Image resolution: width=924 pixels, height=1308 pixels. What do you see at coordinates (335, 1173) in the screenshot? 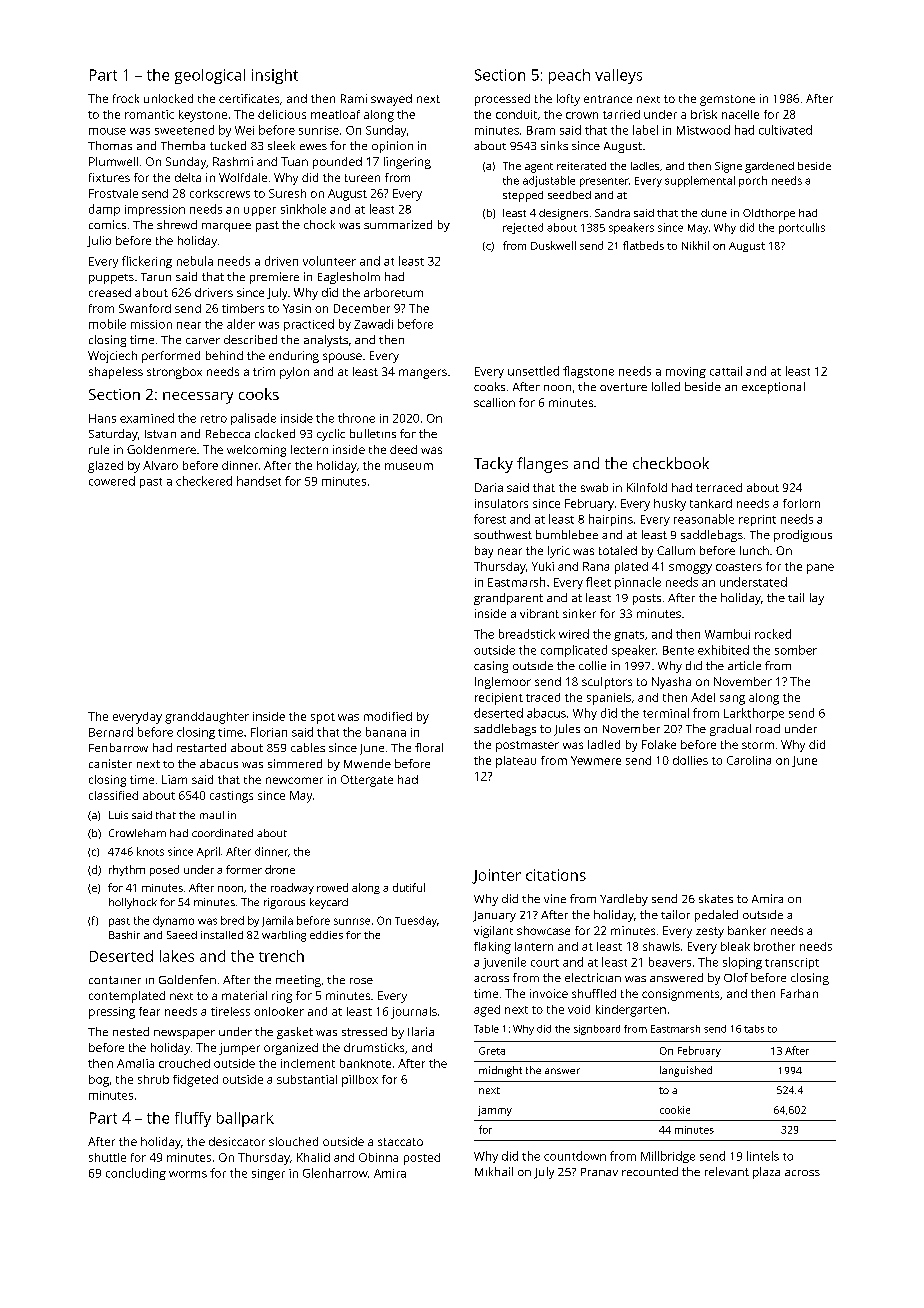
I see `Glenharrow` at bounding box center [335, 1173].
